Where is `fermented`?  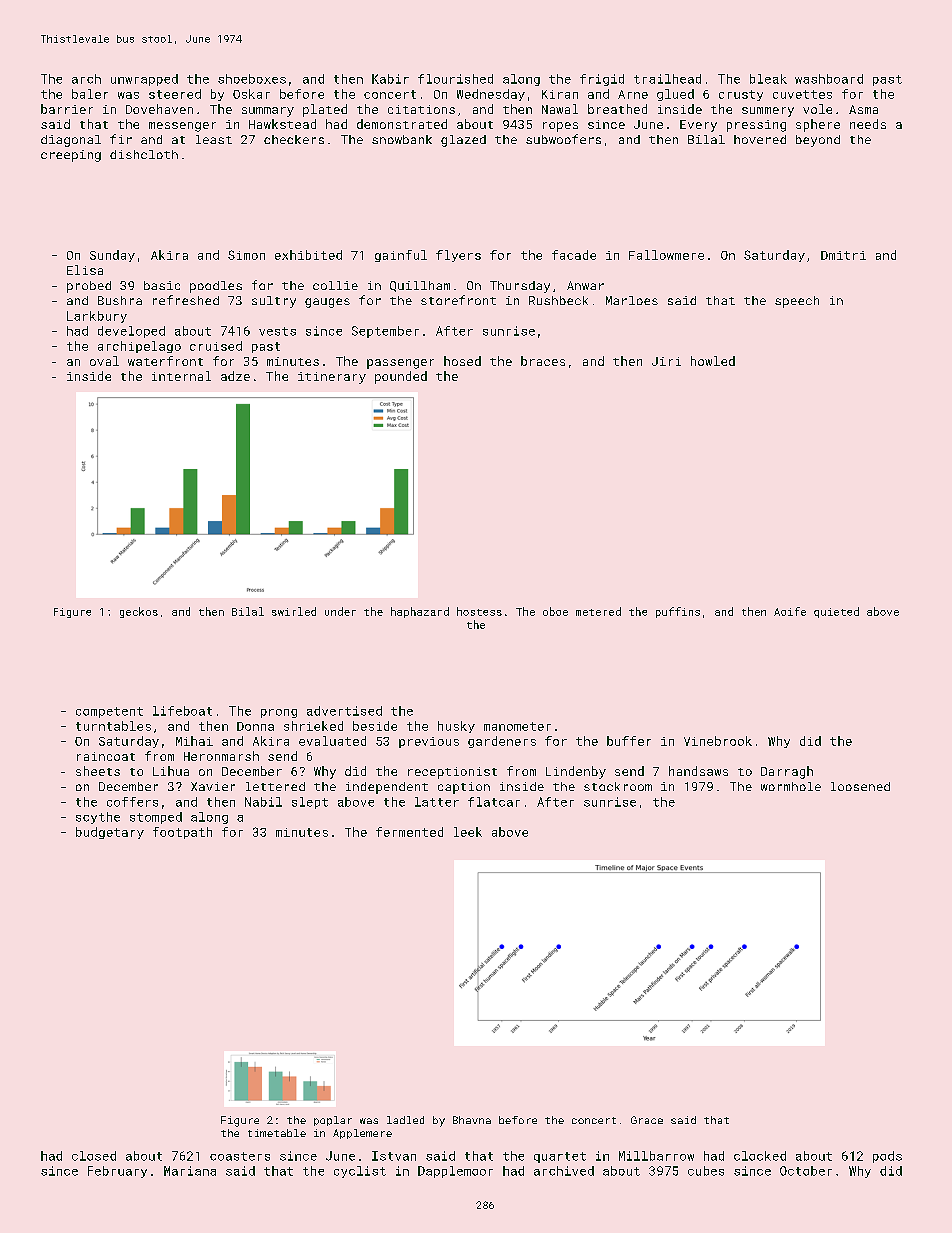
fermented is located at coordinates (409, 832).
